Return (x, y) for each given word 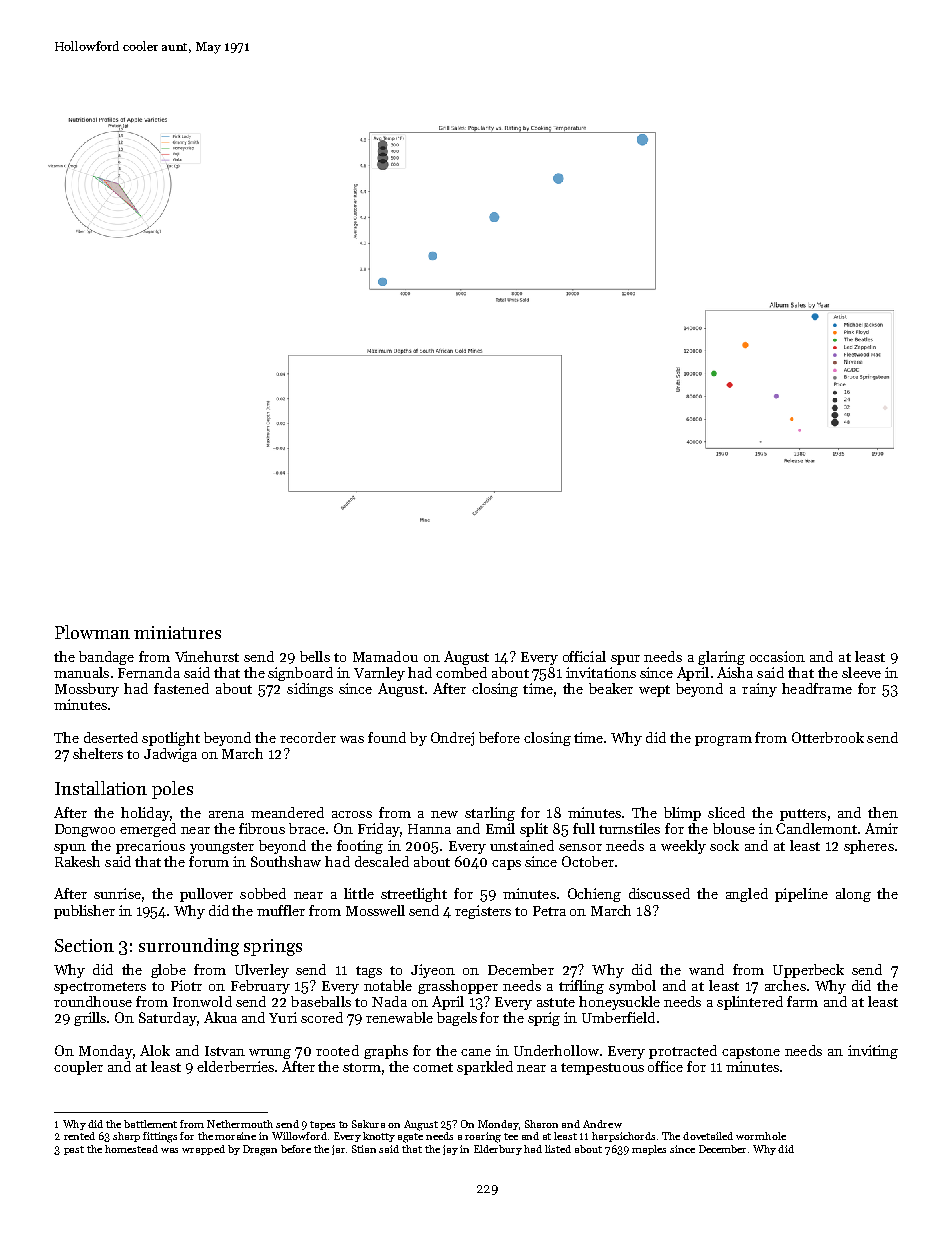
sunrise (117, 893)
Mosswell (375, 910)
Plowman (92, 632)
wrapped (203, 1150)
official (584, 656)
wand (706, 969)
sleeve (861, 672)
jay (450, 1150)
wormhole (761, 1136)
